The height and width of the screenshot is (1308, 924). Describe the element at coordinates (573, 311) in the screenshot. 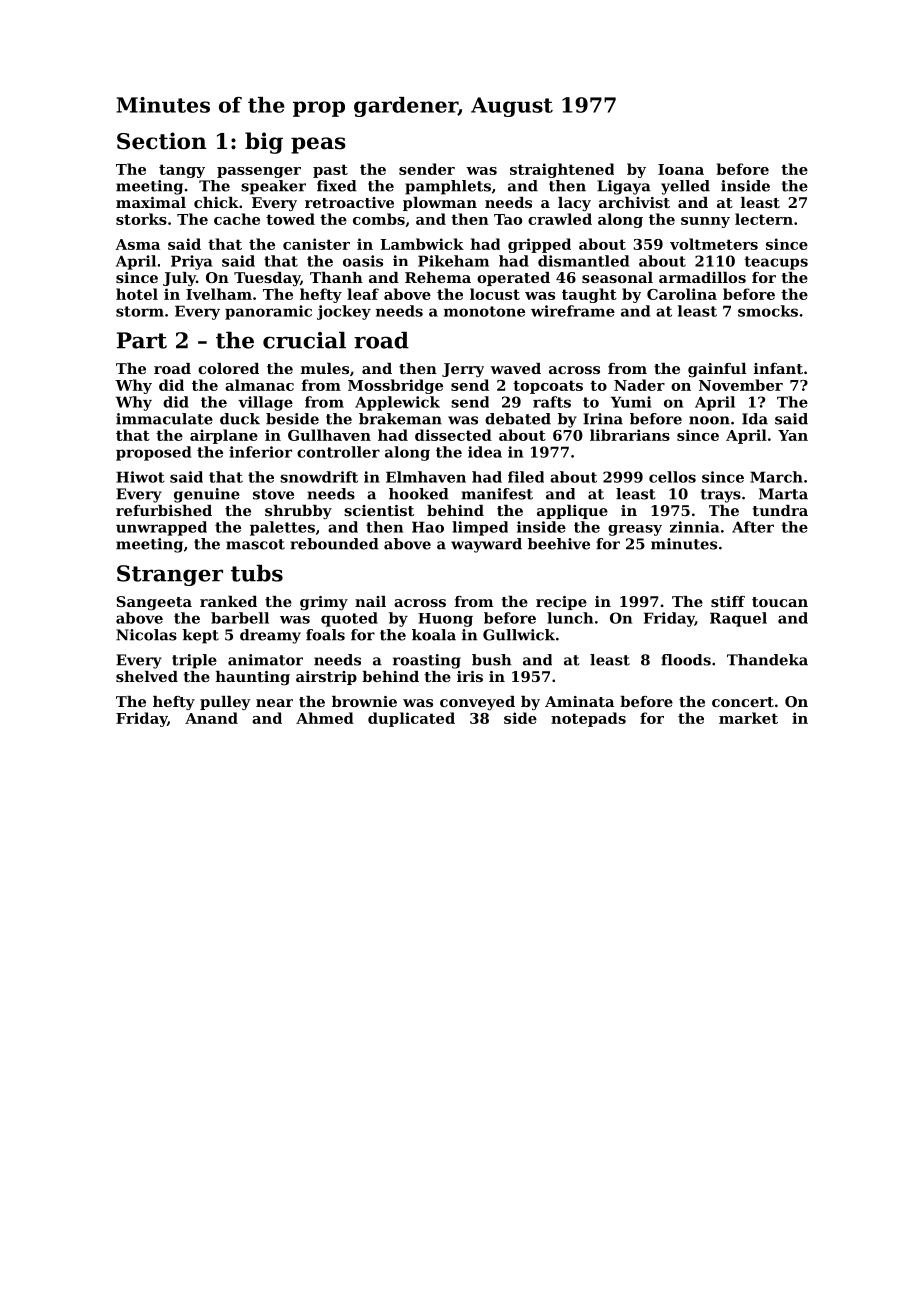

I see `wireframe` at that location.
